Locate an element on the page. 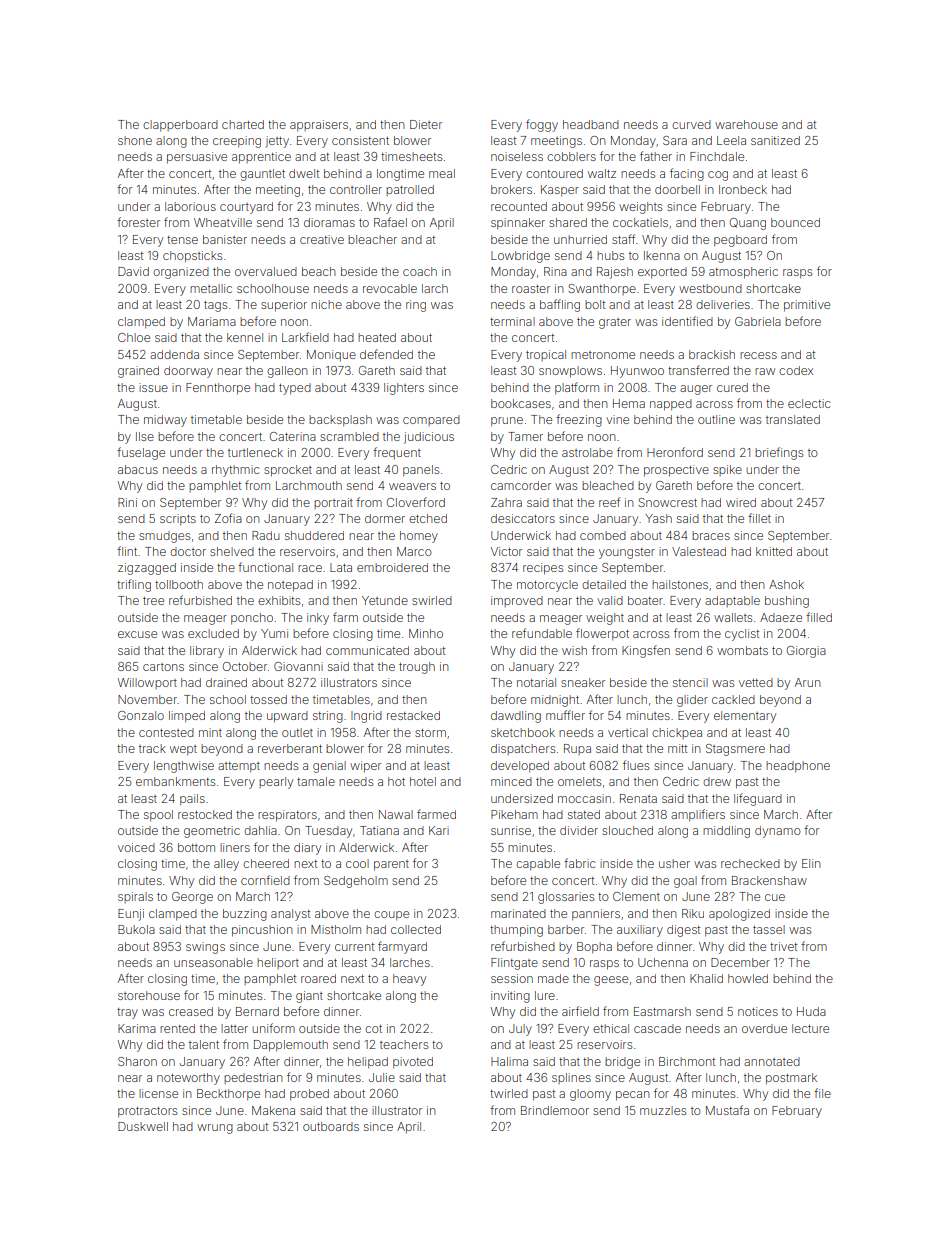 This document has width=952, height=1233. drew is located at coordinates (717, 781).
